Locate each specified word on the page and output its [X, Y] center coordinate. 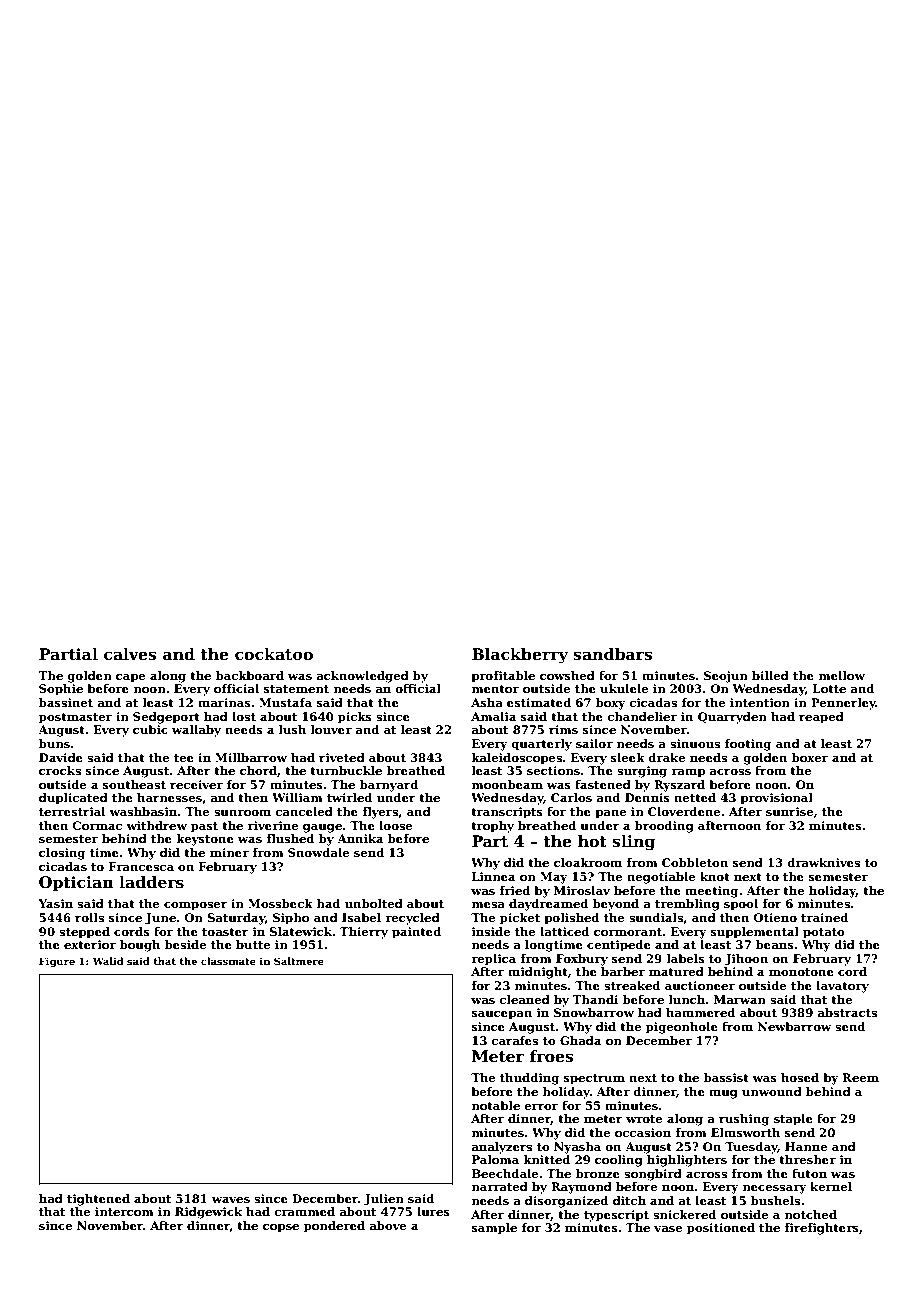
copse [281, 1228]
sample [494, 1229]
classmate [228, 961]
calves [130, 654]
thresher [807, 1159]
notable [495, 1105]
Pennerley [843, 704]
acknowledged [362, 677]
